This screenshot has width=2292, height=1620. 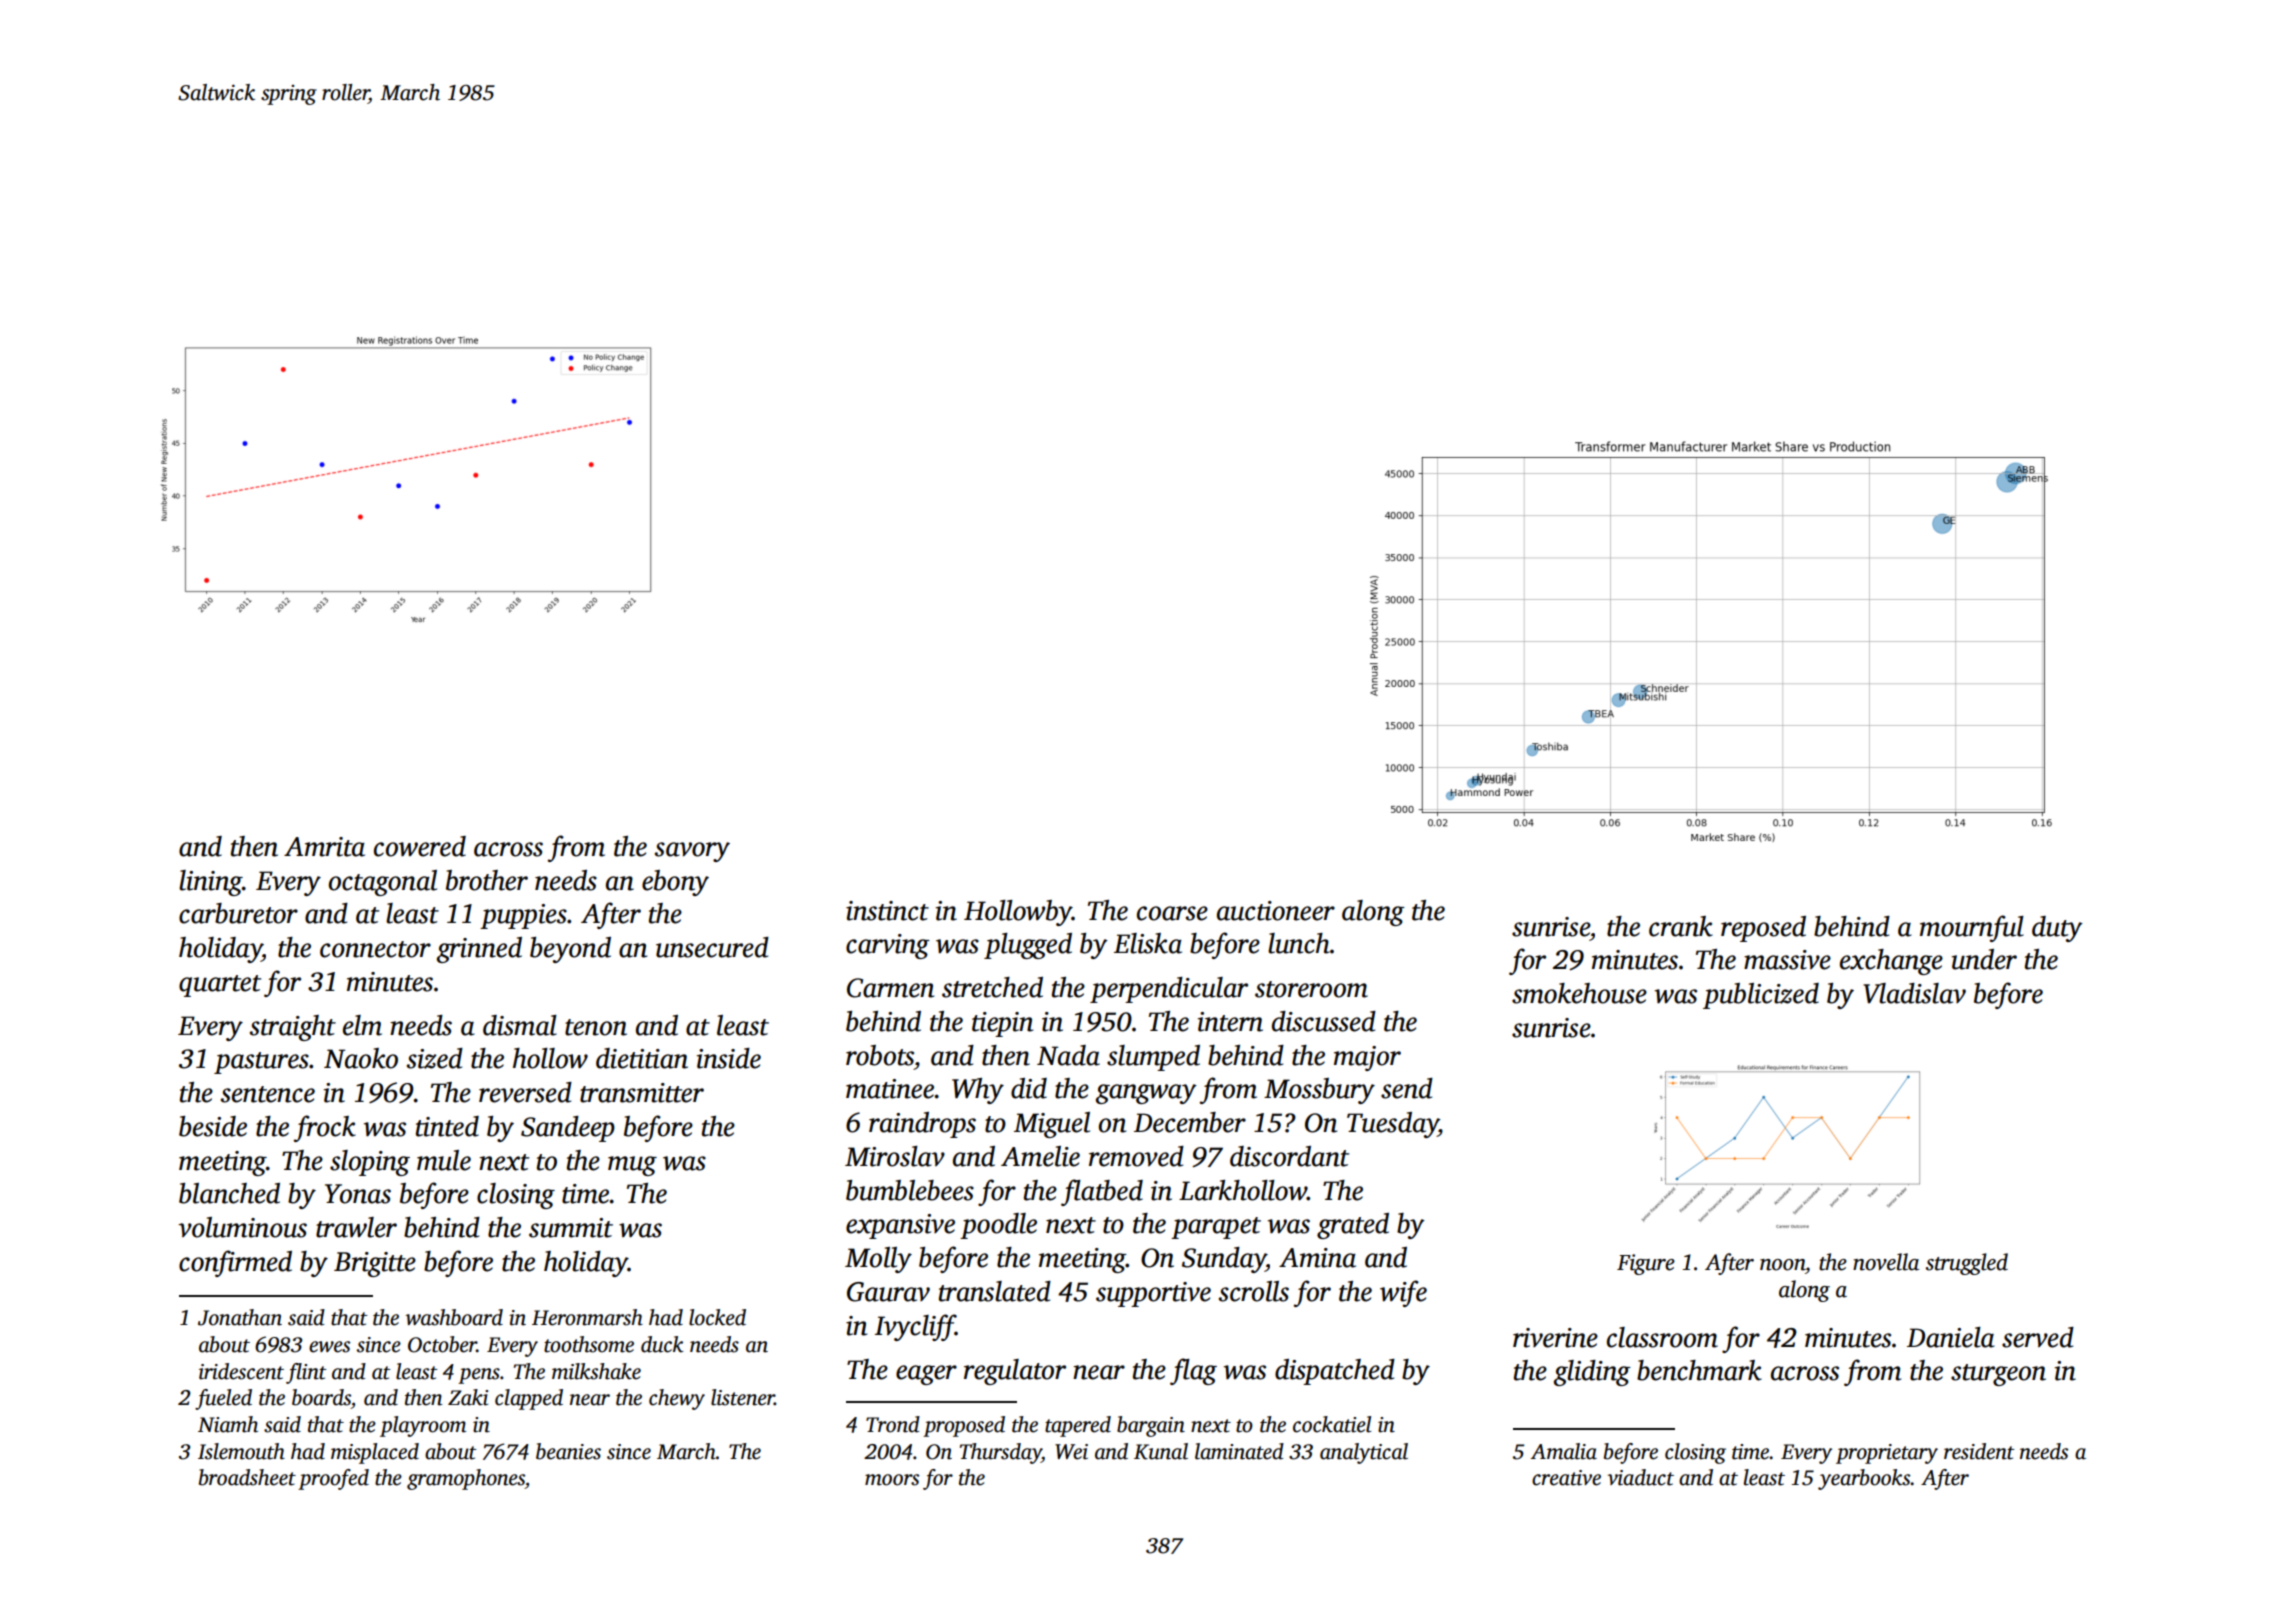 What do you see at coordinates (1699, 1370) in the screenshot?
I see `benchmark` at bounding box center [1699, 1370].
